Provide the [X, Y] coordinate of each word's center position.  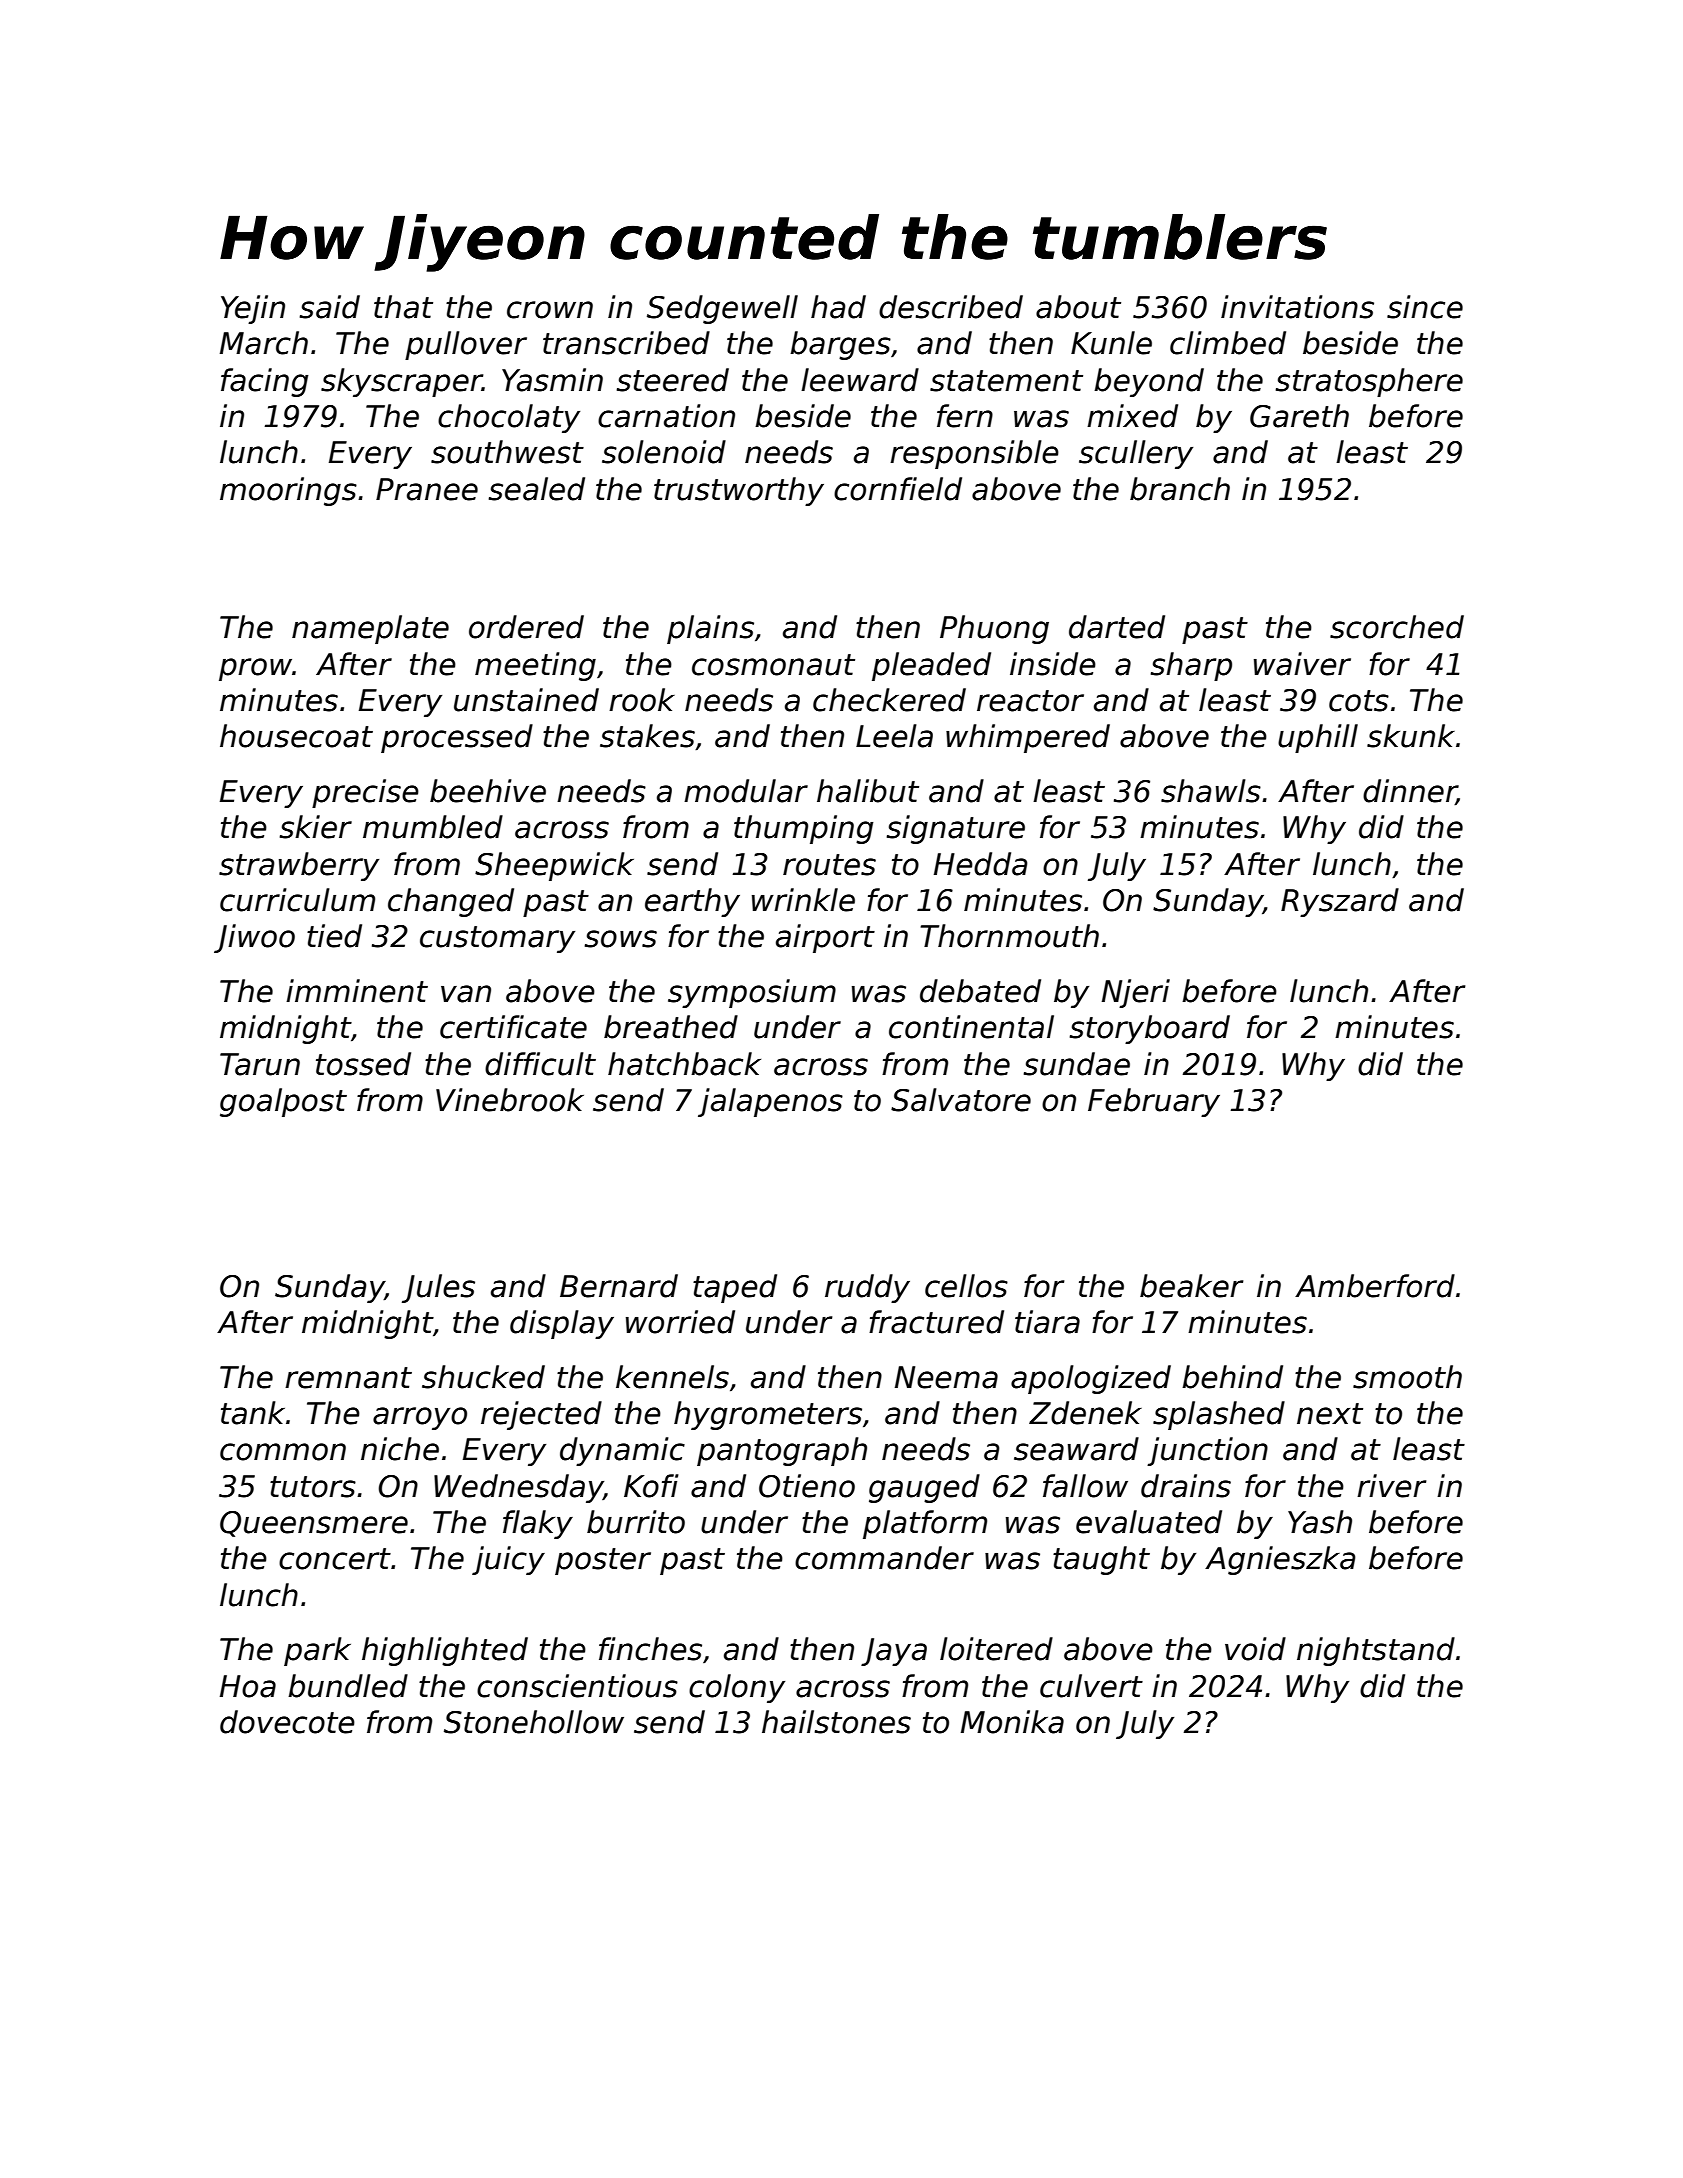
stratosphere [1369, 382]
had [838, 307]
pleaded [931, 666]
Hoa [248, 1686]
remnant [348, 1378]
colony [737, 1688]
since [1425, 307]
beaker [1191, 1286]
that [403, 307]
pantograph [782, 1451]
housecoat [296, 736]
